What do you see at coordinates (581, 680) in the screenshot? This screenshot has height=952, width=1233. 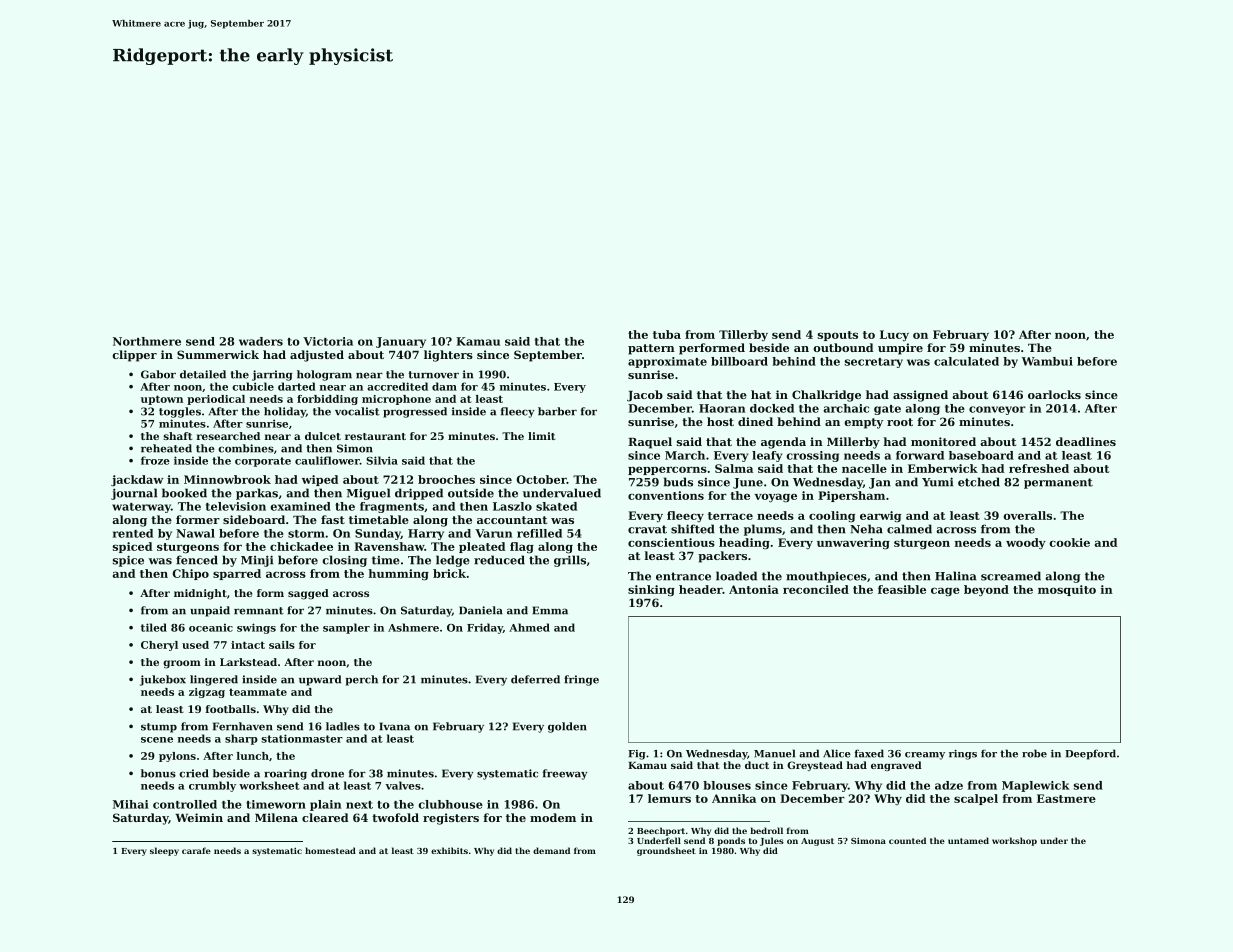 I see `fringe` at bounding box center [581, 680].
